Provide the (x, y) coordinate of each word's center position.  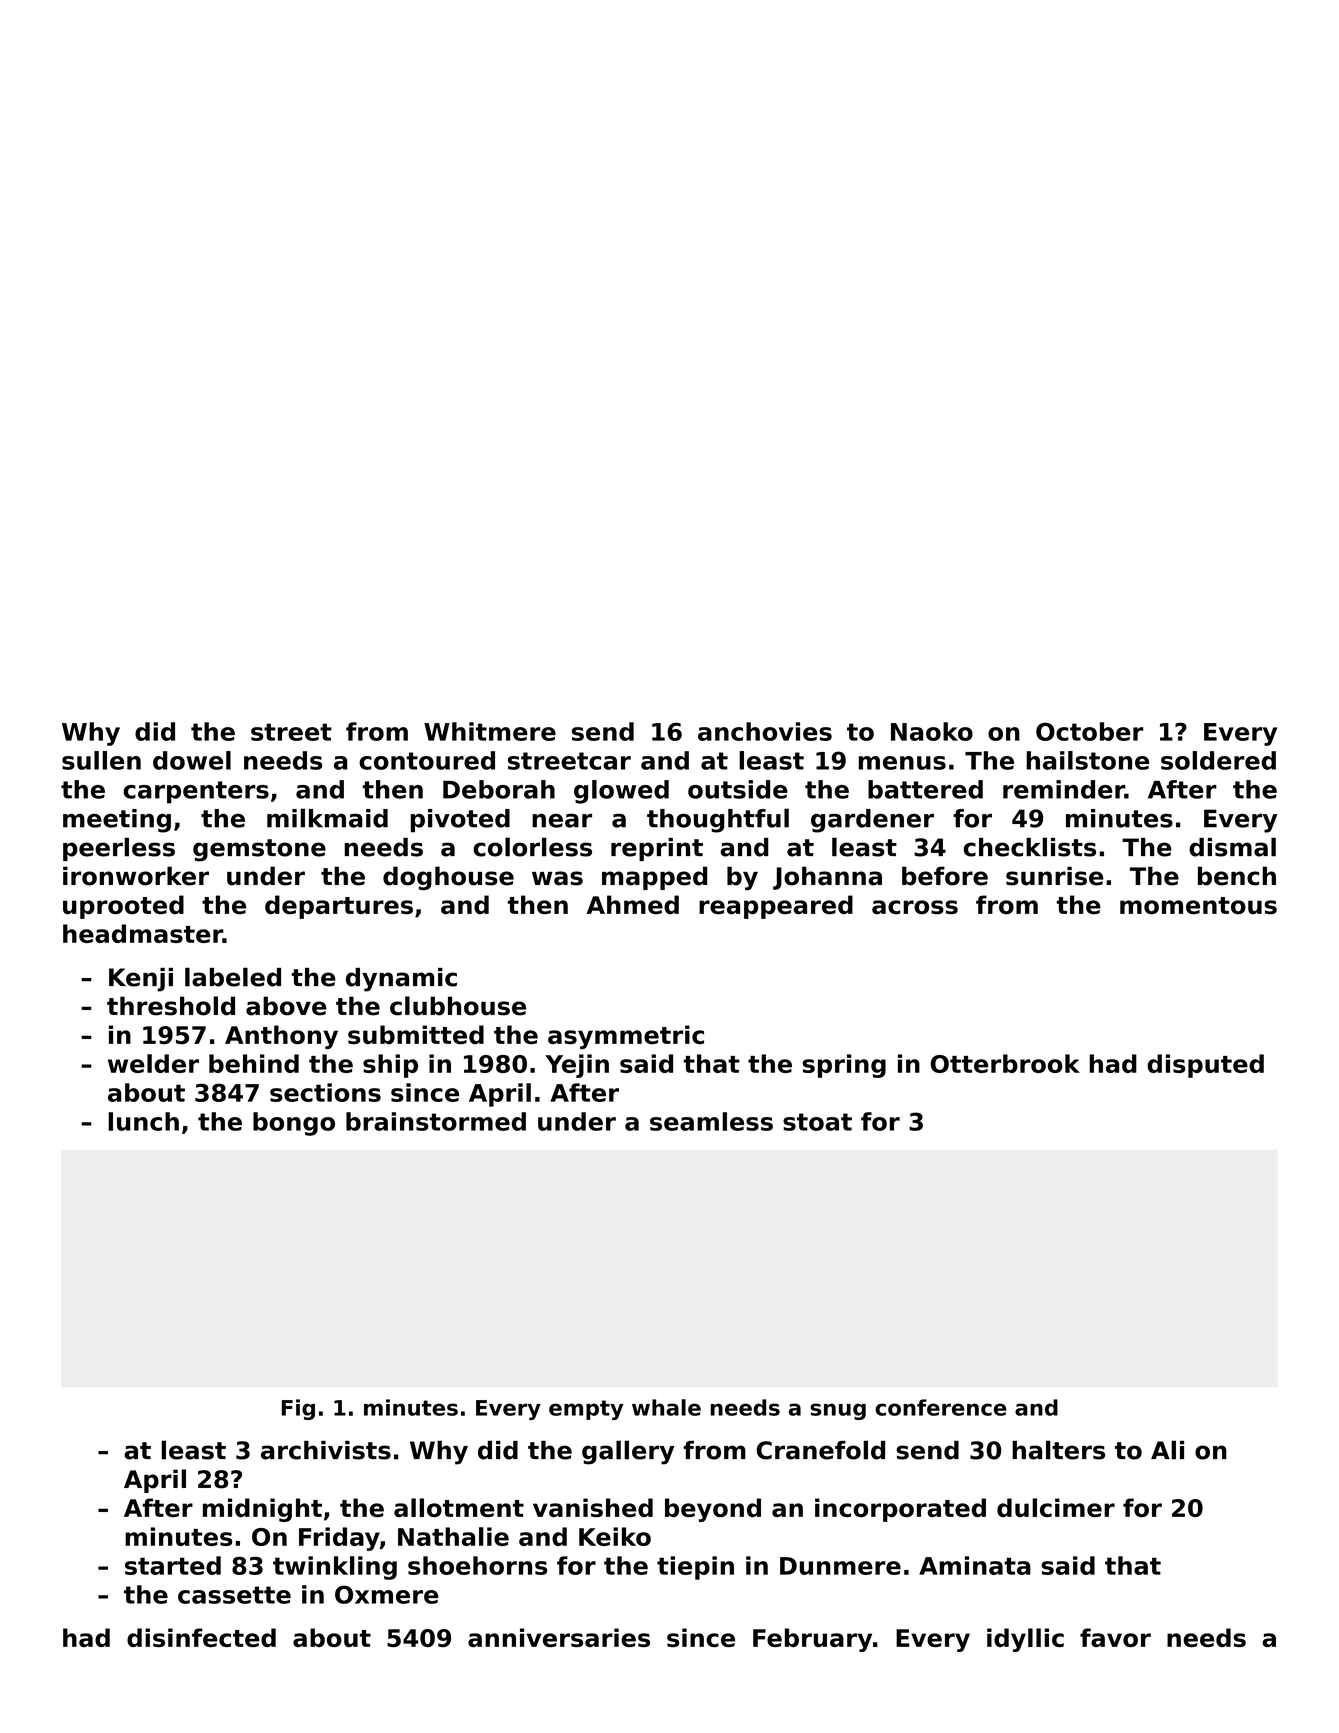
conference (941, 1407)
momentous (1198, 905)
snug (838, 1411)
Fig (298, 1409)
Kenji (141, 980)
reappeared (776, 907)
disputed (1205, 1066)
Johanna (827, 878)
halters (1058, 1450)
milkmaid (327, 818)
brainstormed (436, 1121)
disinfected (201, 1637)
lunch (143, 1121)
